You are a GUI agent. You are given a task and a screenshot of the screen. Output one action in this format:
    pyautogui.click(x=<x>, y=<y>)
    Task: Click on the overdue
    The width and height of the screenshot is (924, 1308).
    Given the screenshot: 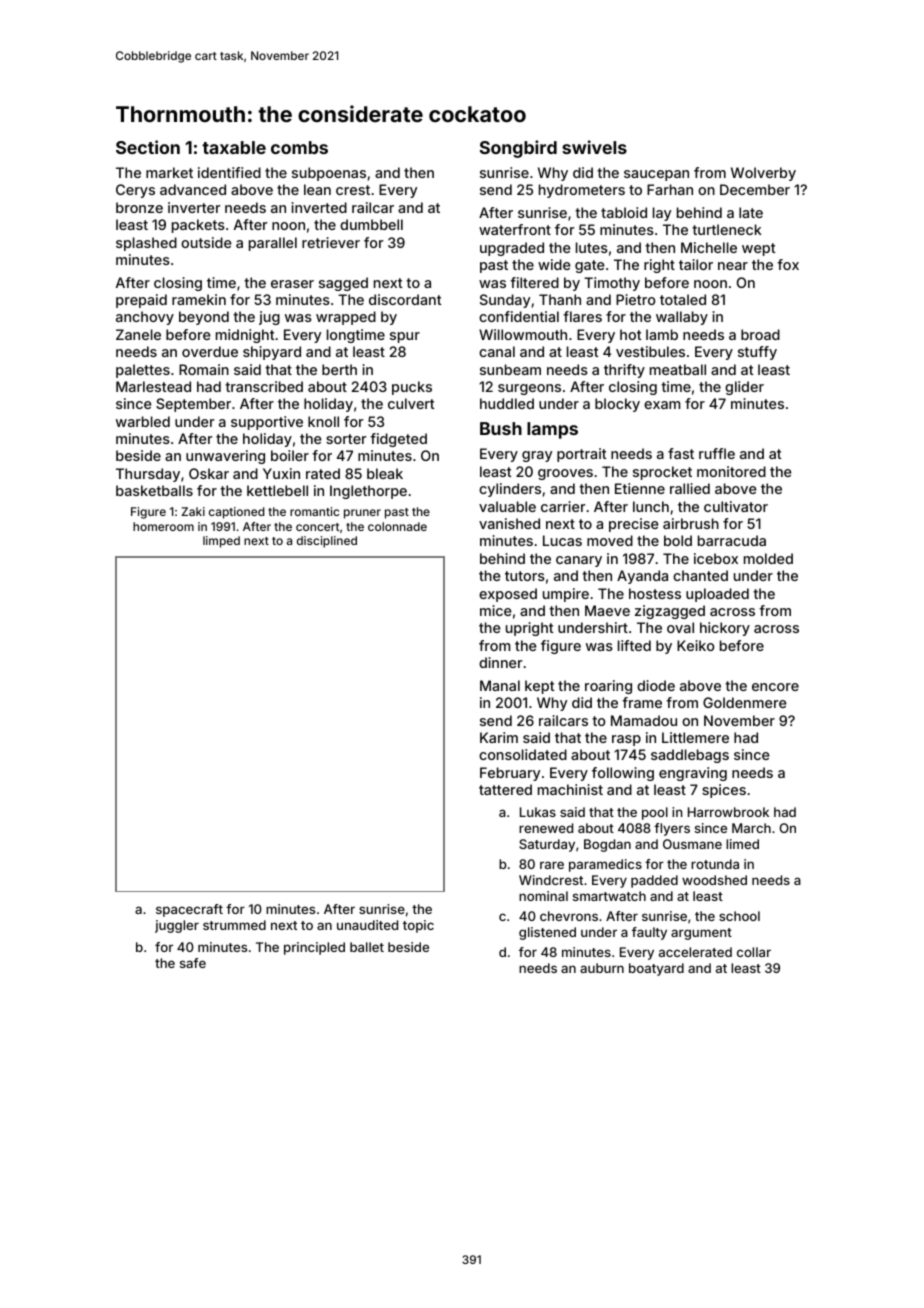 What is the action you would take?
    pyautogui.click(x=210, y=351)
